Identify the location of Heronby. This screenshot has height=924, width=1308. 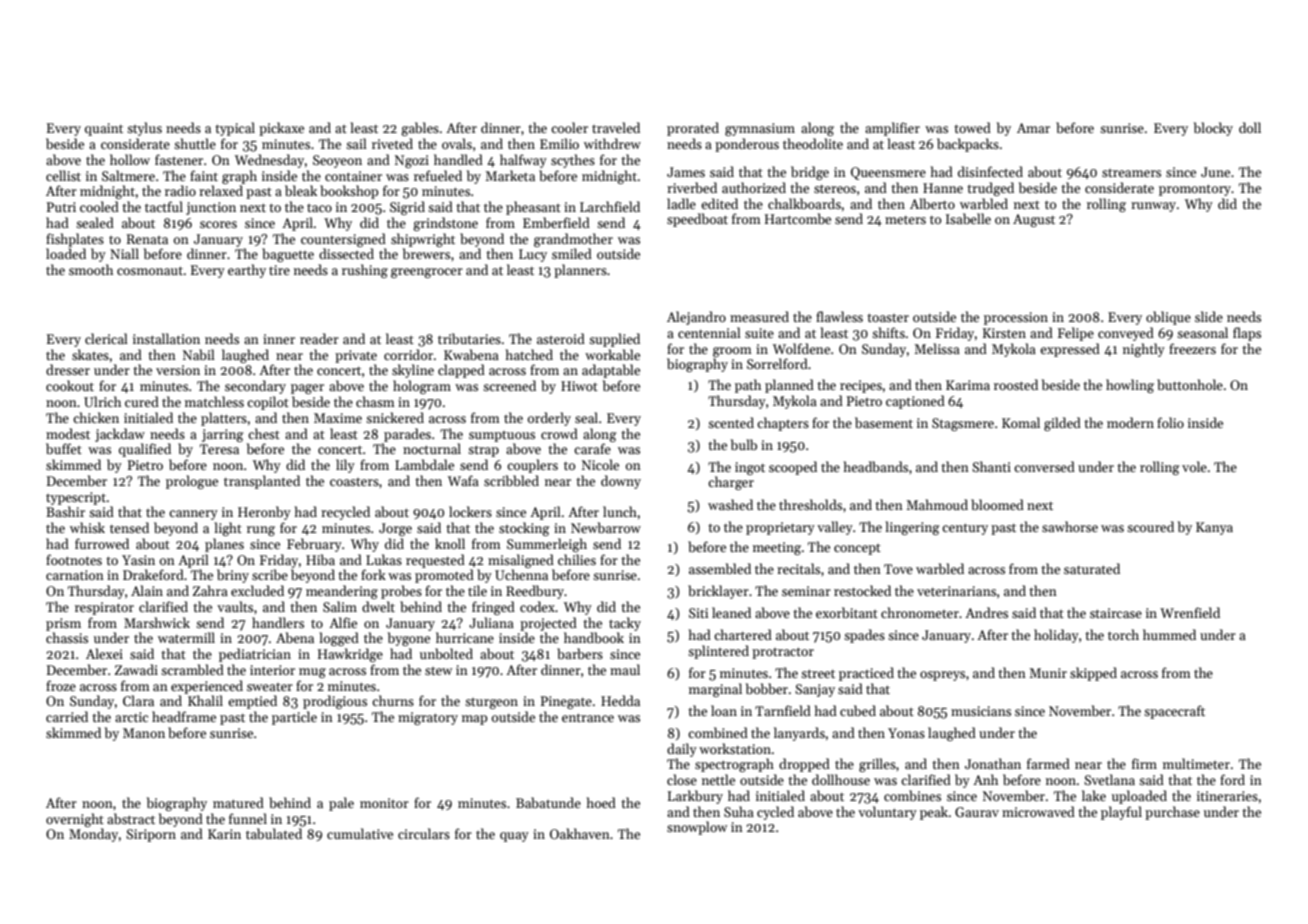
(264, 513).
